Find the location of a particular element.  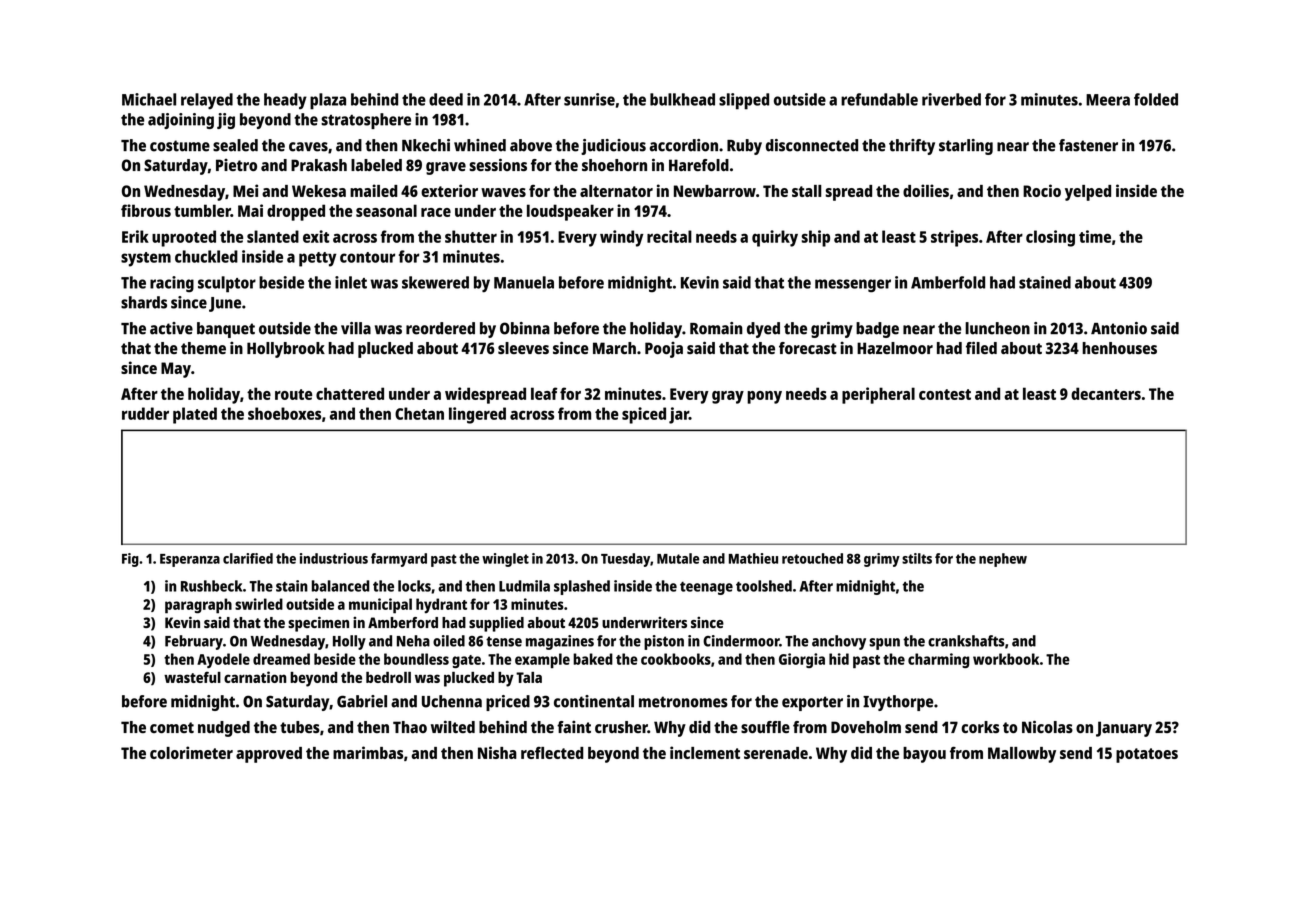

retouched is located at coordinates (812, 558).
